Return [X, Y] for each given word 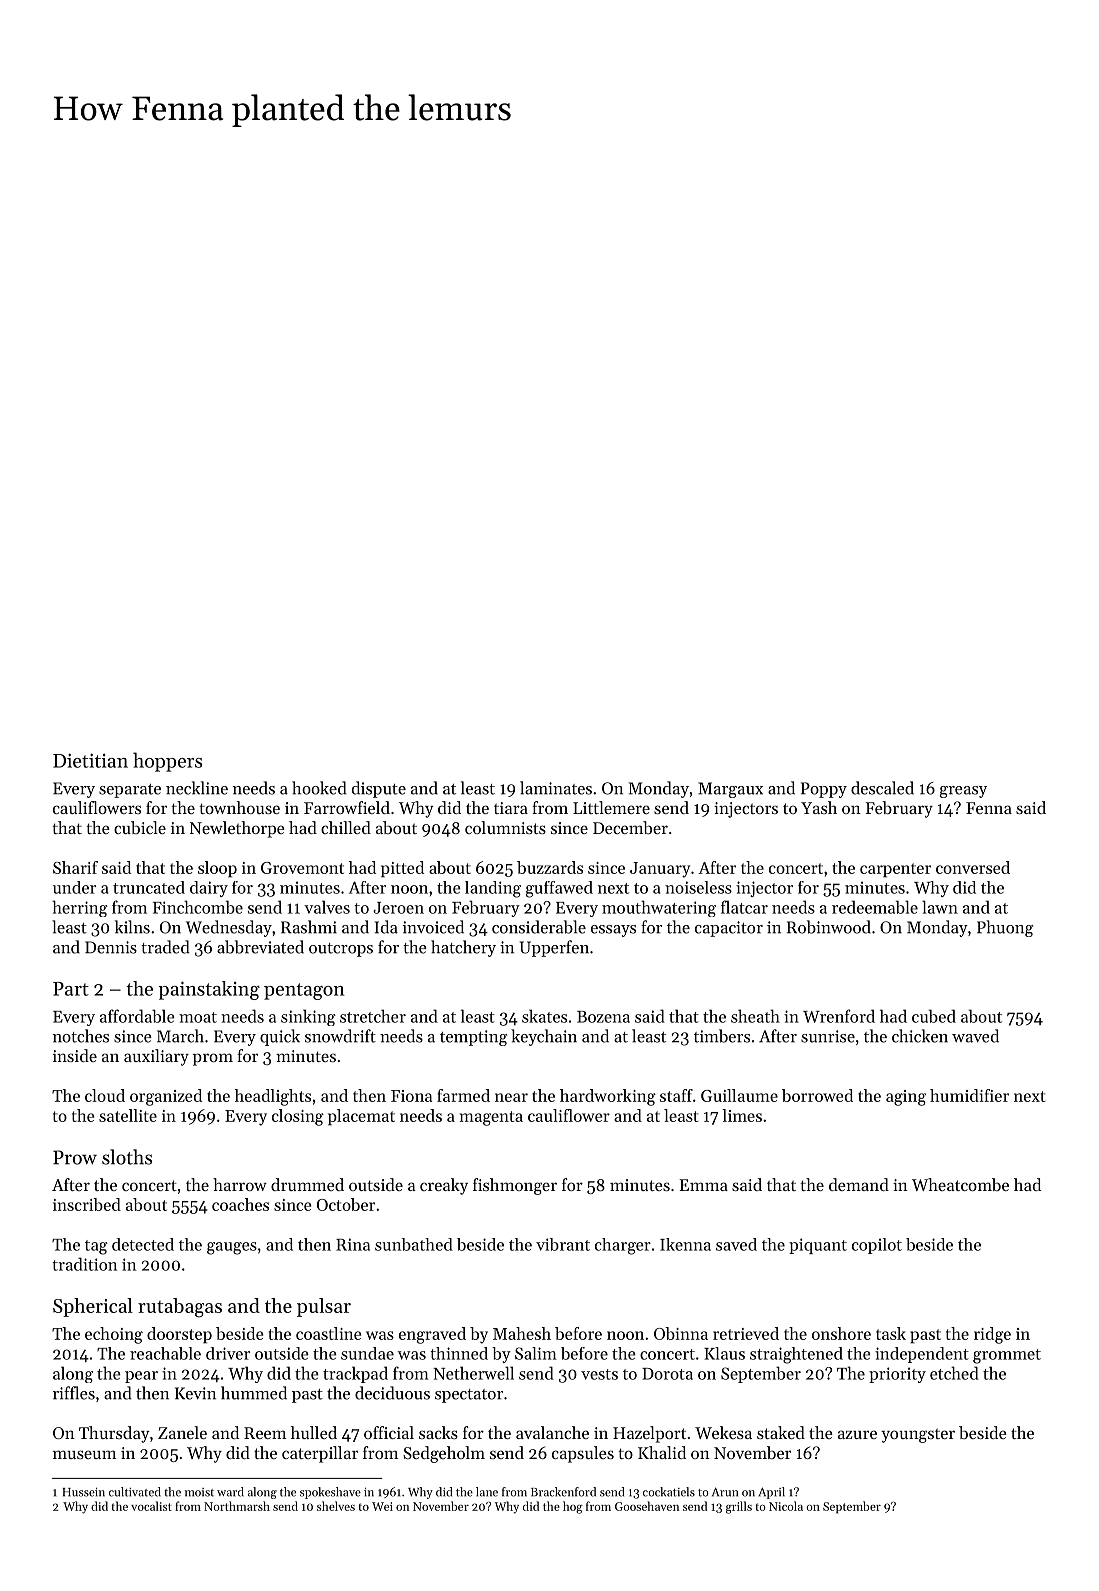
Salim [536, 1353]
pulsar [324, 1307]
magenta [491, 1118]
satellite [128, 1115]
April [771, 1493]
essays [613, 931]
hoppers [167, 762]
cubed [934, 1016]
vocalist [151, 1506]
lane [487, 1492]
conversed [973, 867]
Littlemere [611, 807]
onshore [841, 1333]
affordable [137, 1016]
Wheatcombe [960, 1184]
